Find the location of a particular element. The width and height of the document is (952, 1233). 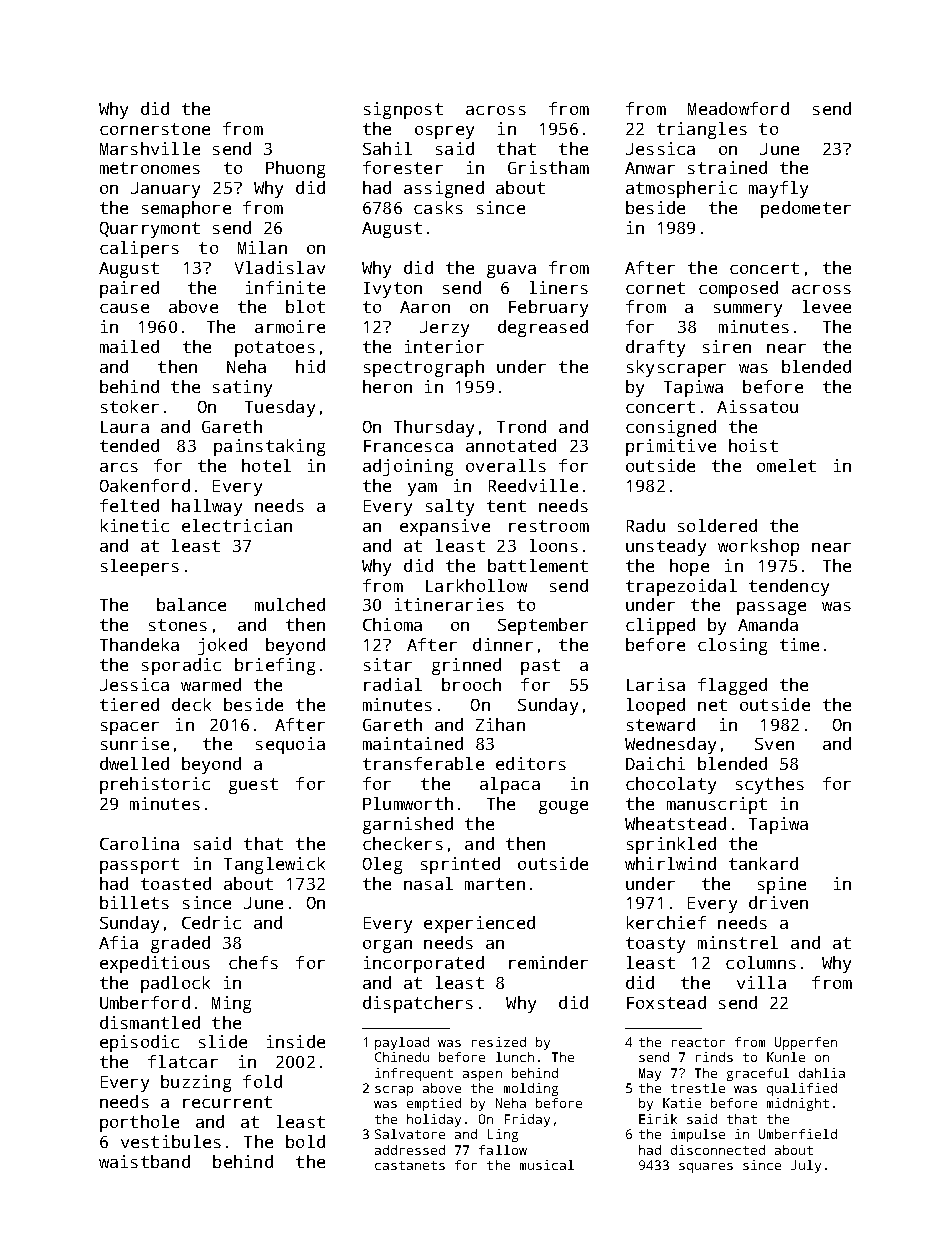

musical is located at coordinates (547, 1165).
